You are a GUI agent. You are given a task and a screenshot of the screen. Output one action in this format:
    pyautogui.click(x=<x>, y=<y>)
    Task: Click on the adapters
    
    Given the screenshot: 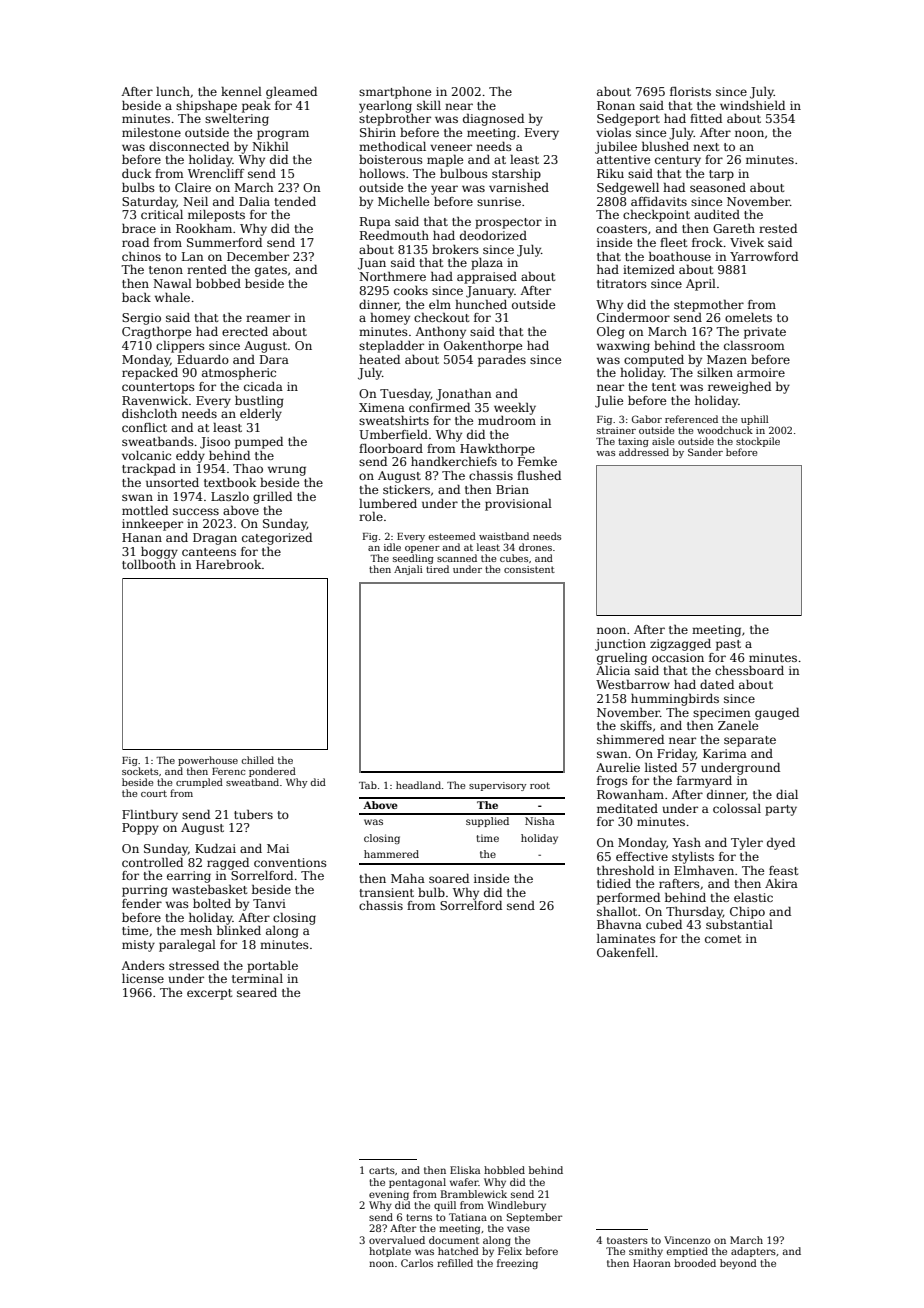 What is the action you would take?
    pyautogui.click(x=753, y=1252)
